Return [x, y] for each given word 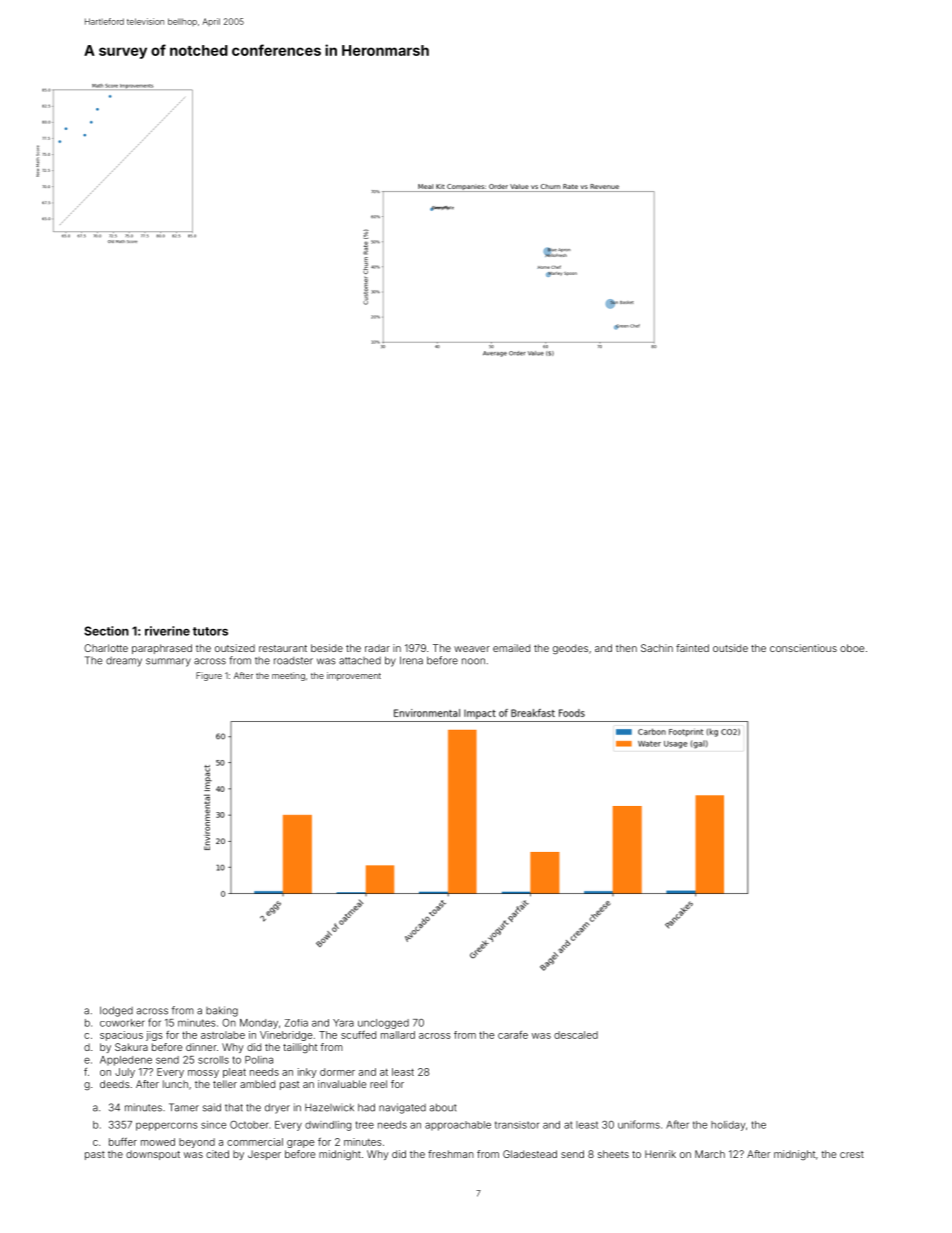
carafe [513, 1035]
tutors [210, 631]
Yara [343, 1023]
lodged [116, 1011]
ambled [257, 1084]
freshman [451, 1154]
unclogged [383, 1024]
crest [852, 1154]
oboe [852, 648]
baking [222, 1011]
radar [377, 648]
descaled [576, 1035]
